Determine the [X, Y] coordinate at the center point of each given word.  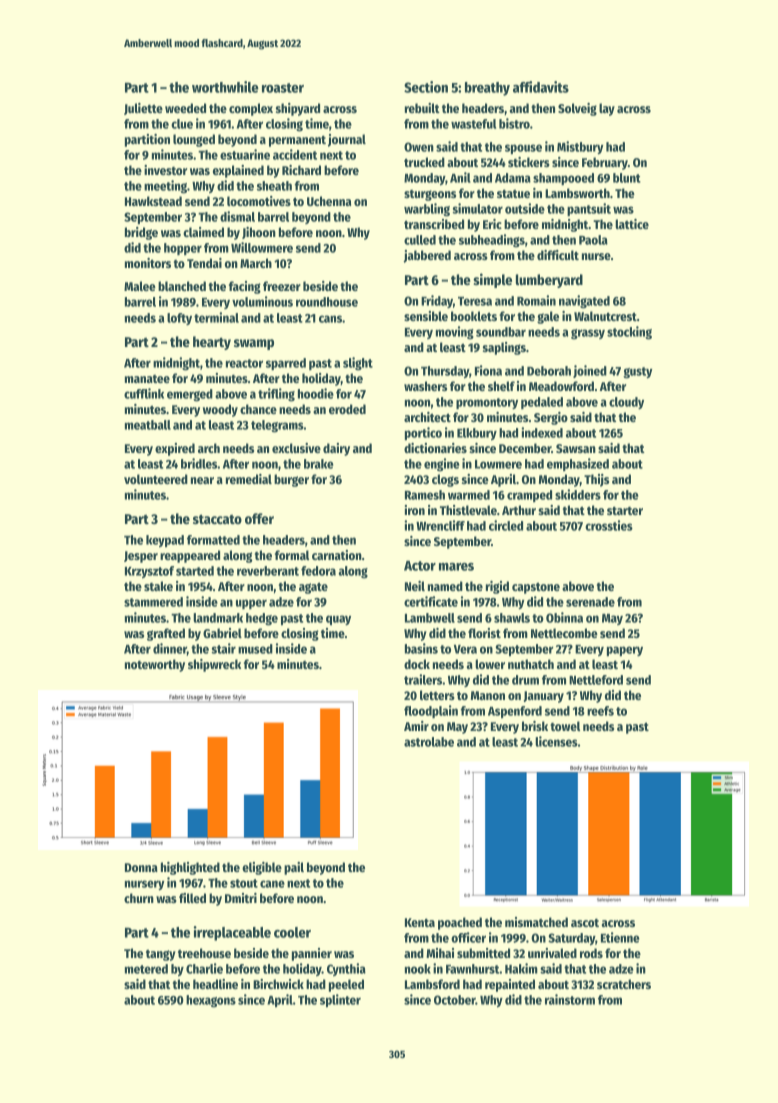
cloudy [626, 403]
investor [165, 170]
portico [423, 433]
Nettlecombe [564, 633]
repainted [510, 985]
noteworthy [155, 665]
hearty [212, 343]
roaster [283, 88]
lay [607, 109]
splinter [340, 1000]
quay [338, 620]
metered [146, 969]
